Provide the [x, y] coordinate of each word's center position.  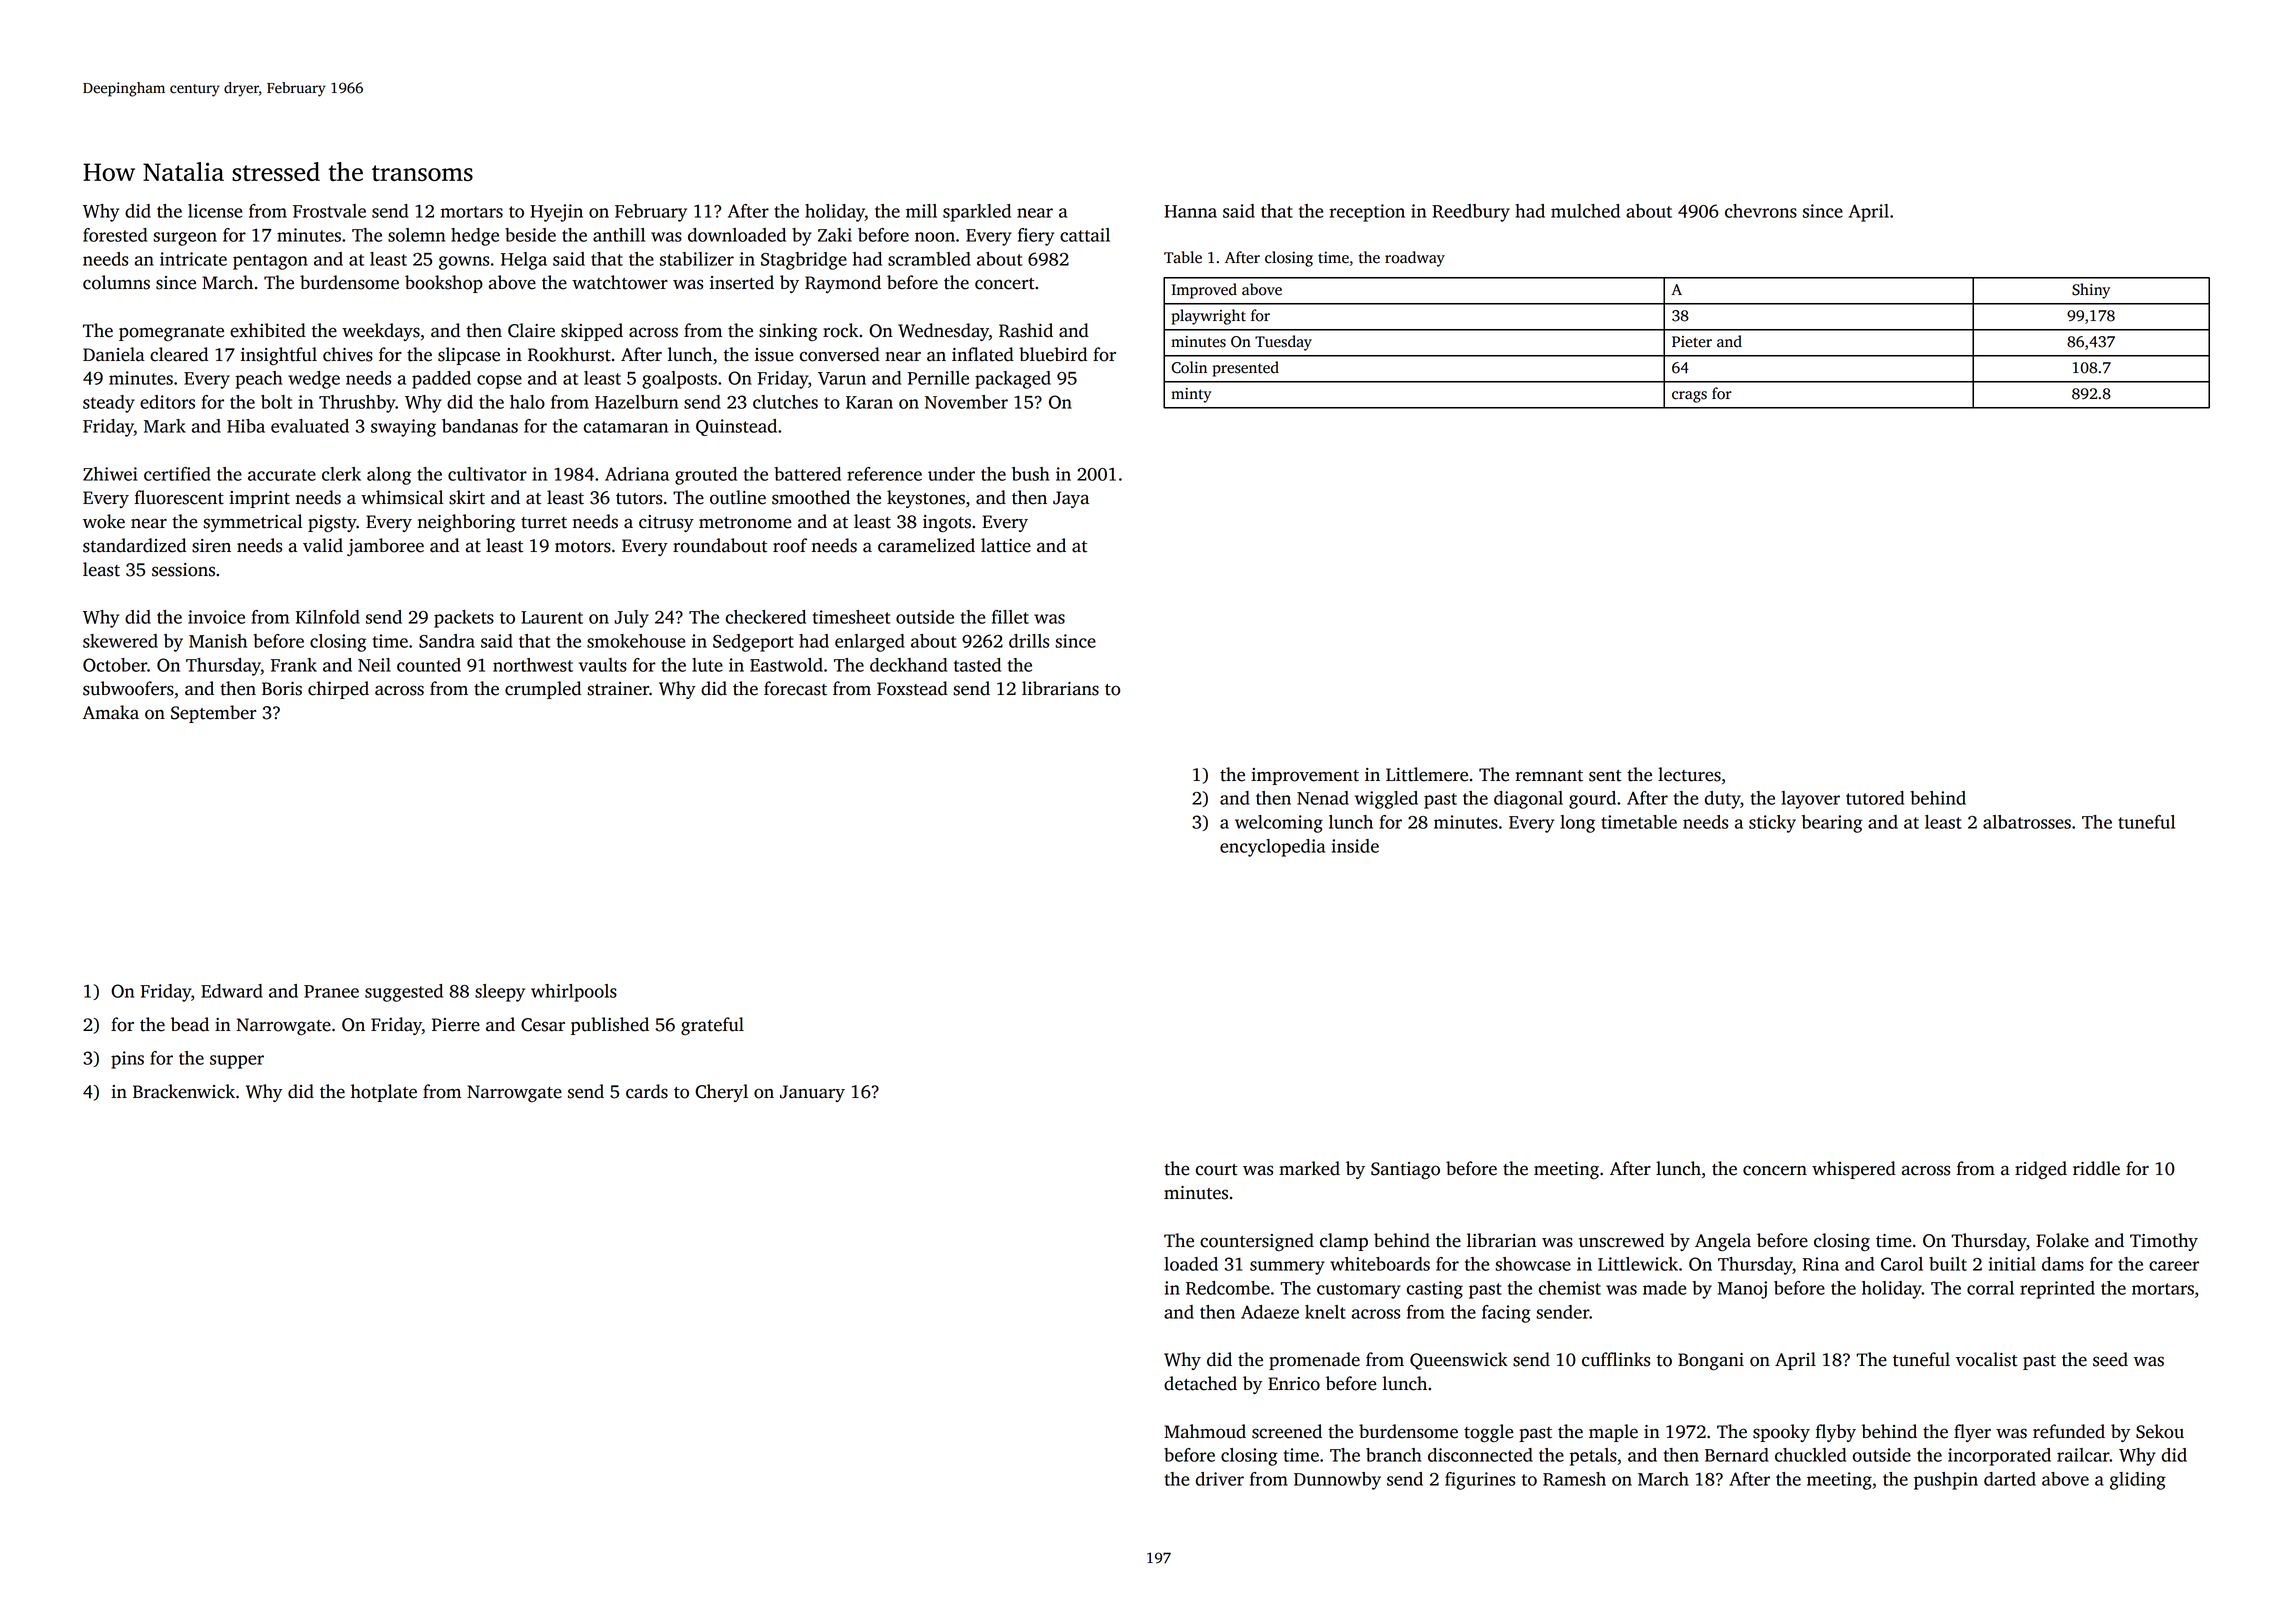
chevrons [1761, 211]
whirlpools [574, 993]
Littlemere [1427, 774]
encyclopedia [1272, 848]
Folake [2062, 1240]
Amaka [111, 712]
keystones [926, 499]
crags [1689, 397]
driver [1220, 1479]
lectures [1689, 774]
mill [921, 211]
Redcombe [1228, 1288]
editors [167, 402]
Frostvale [329, 211]
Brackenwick [184, 1091]
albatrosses [2027, 822]
